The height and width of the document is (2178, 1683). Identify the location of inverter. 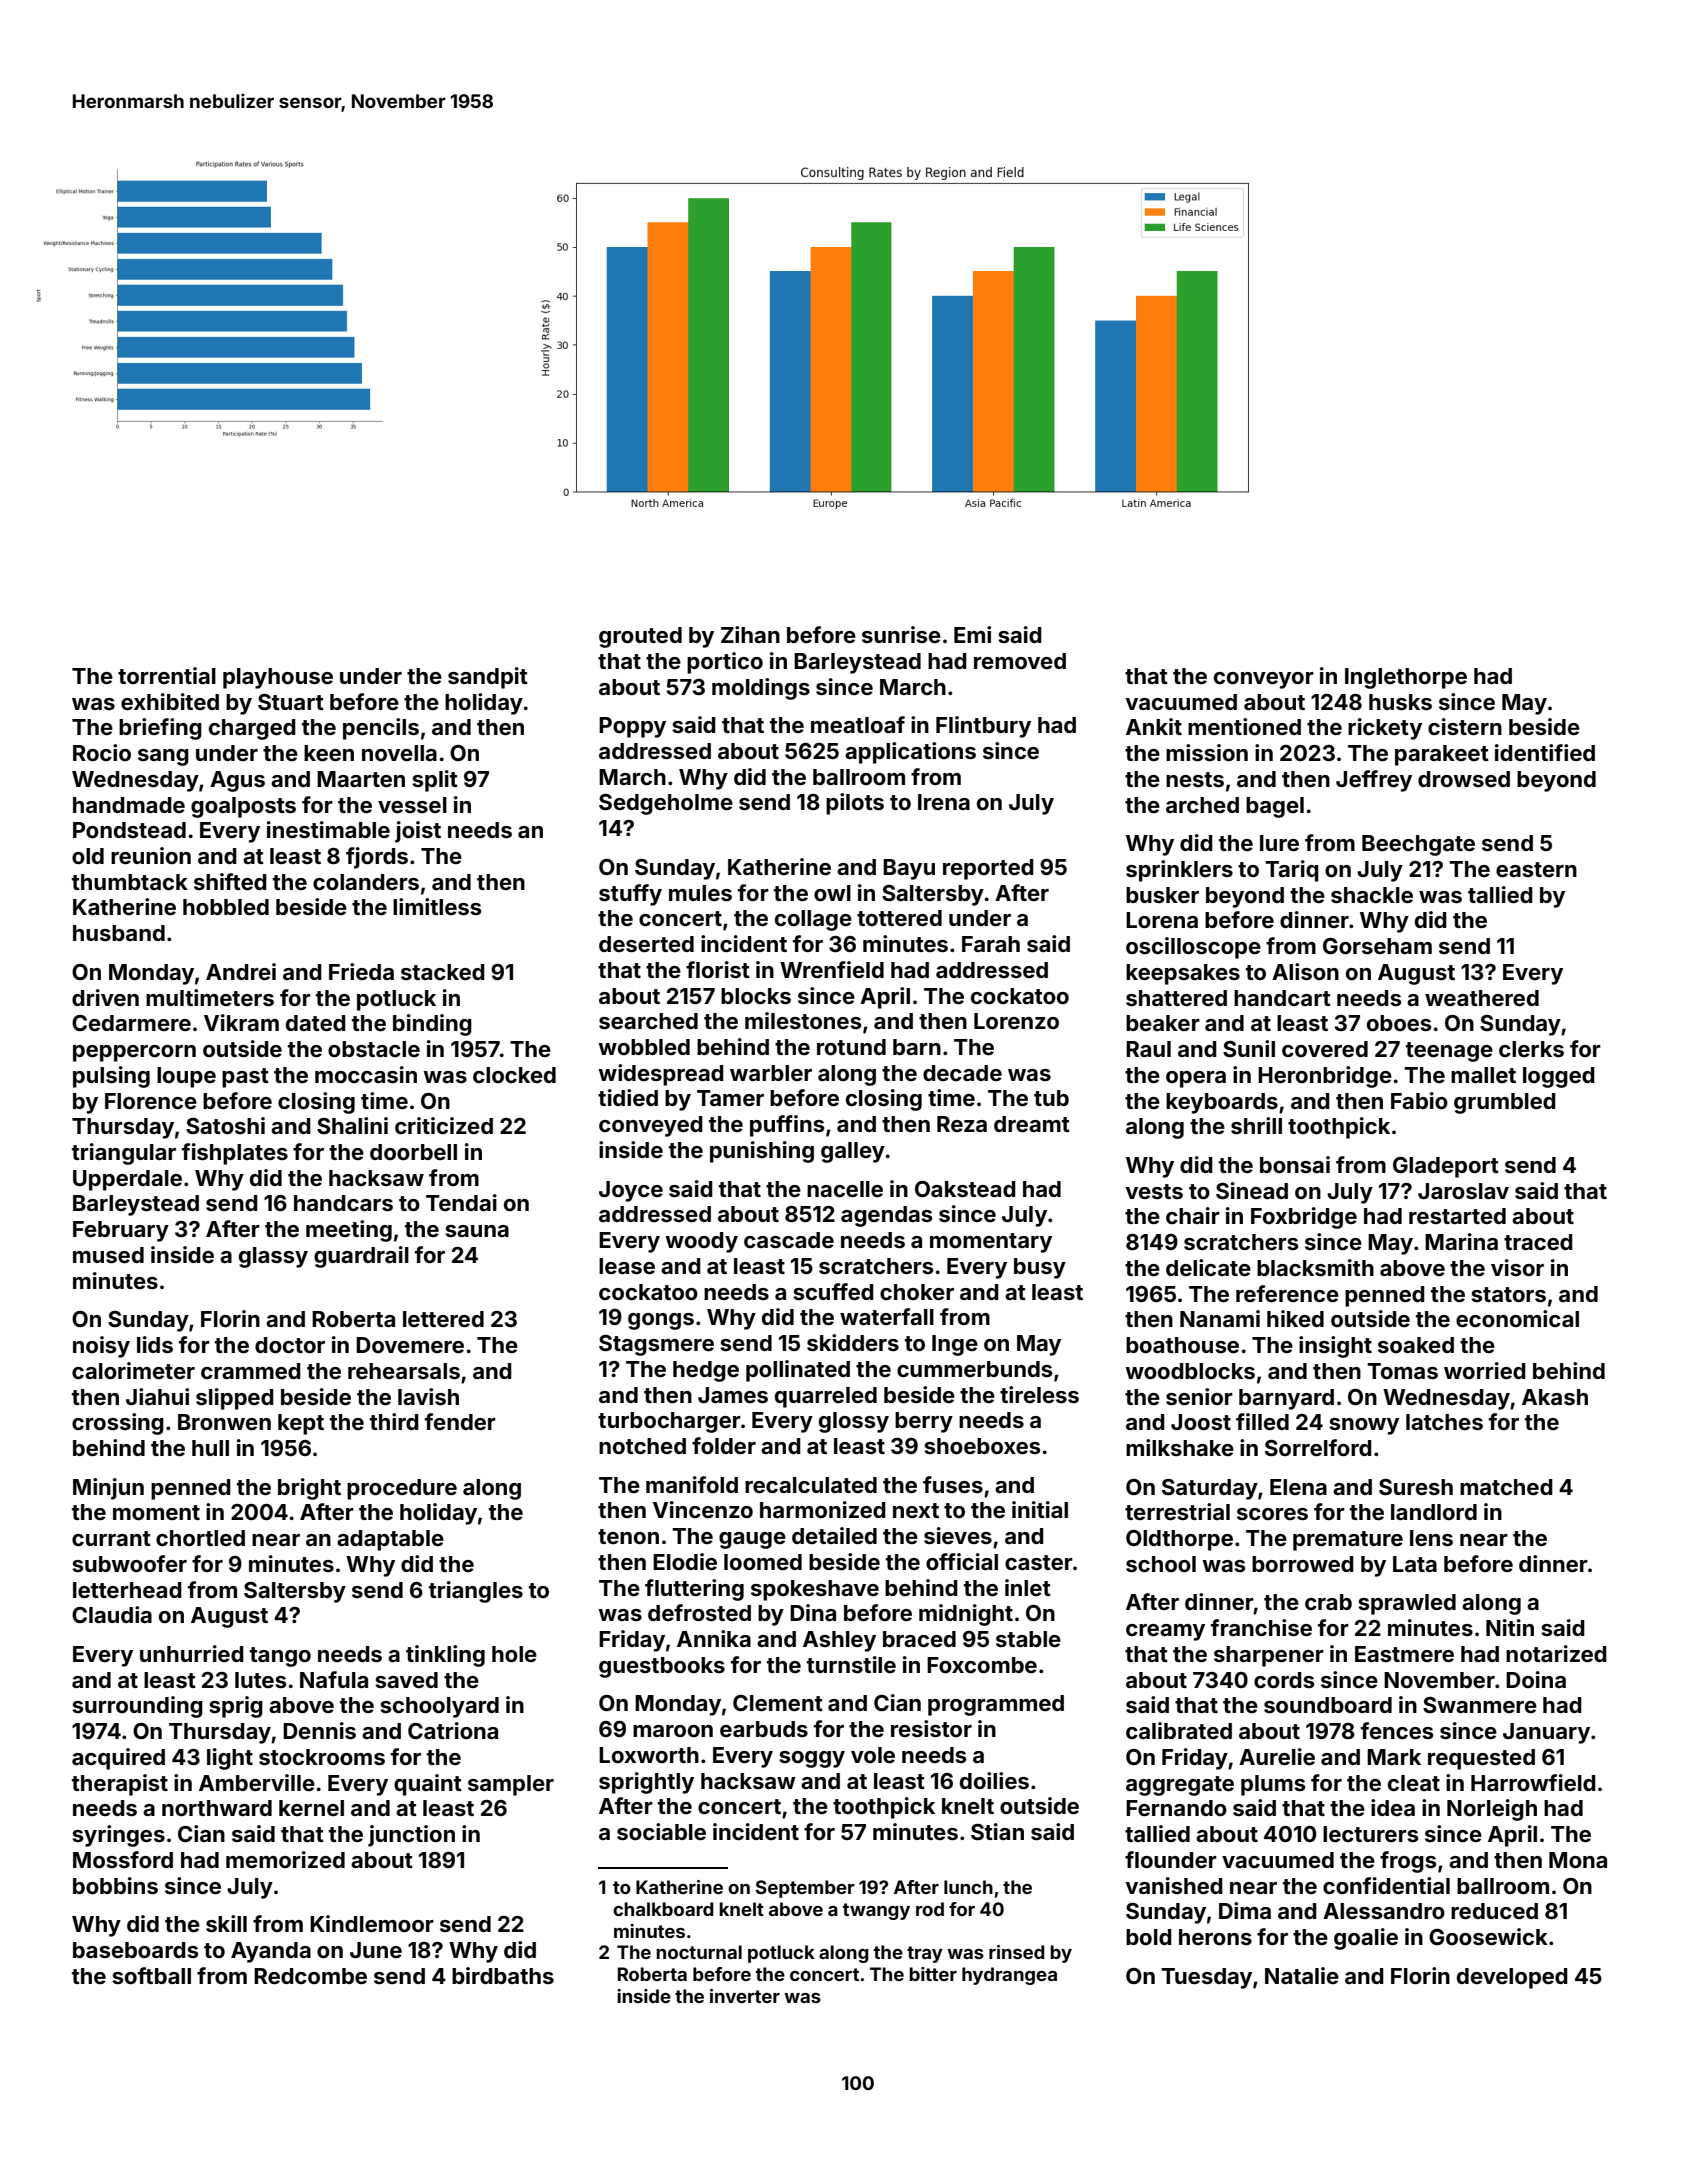
(745, 1996).
